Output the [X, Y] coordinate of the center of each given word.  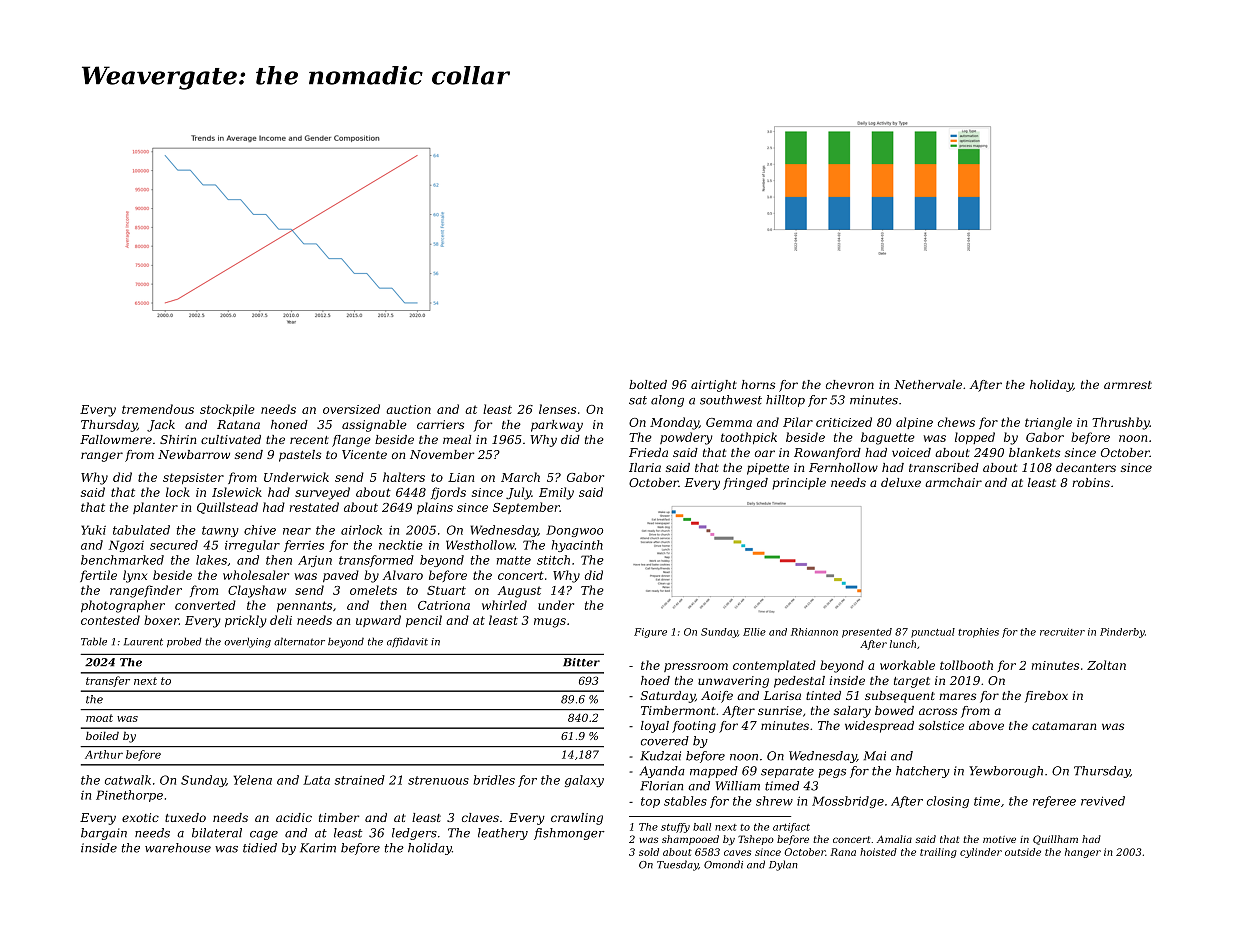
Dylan [783, 865]
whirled [504, 605]
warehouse [178, 848]
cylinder [981, 853]
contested [110, 620]
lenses [557, 409]
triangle [1048, 423]
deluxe [901, 482]
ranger [102, 457]
